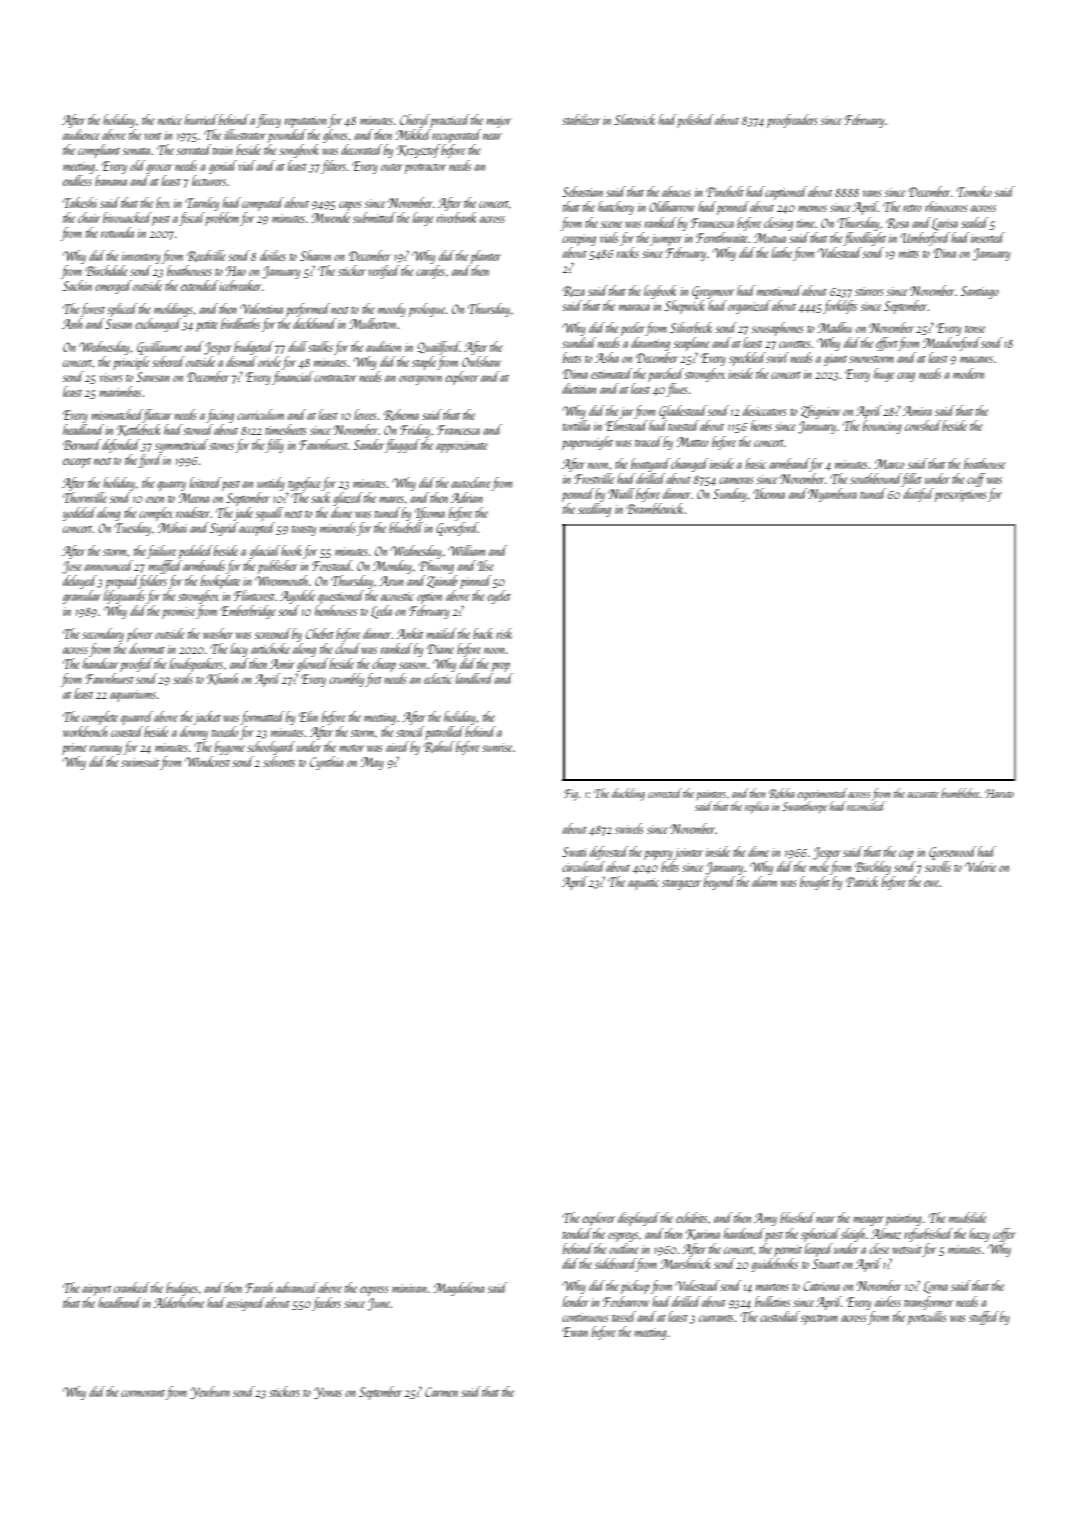 This image has height=1526, width=1079. What do you see at coordinates (457, 529) in the image?
I see `Gorseford` at bounding box center [457, 529].
